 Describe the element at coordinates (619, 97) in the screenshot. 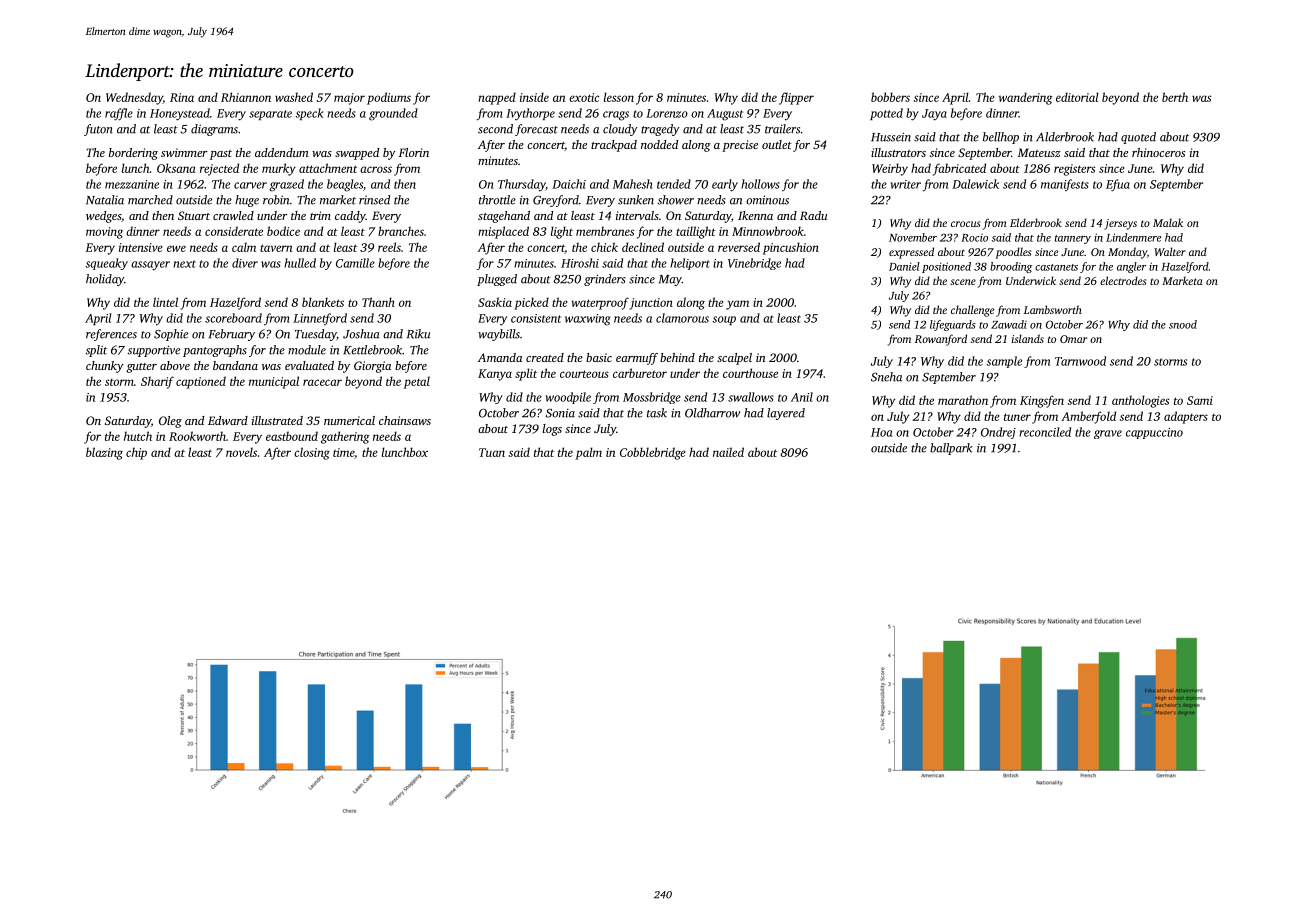

I see `lesson` at that location.
